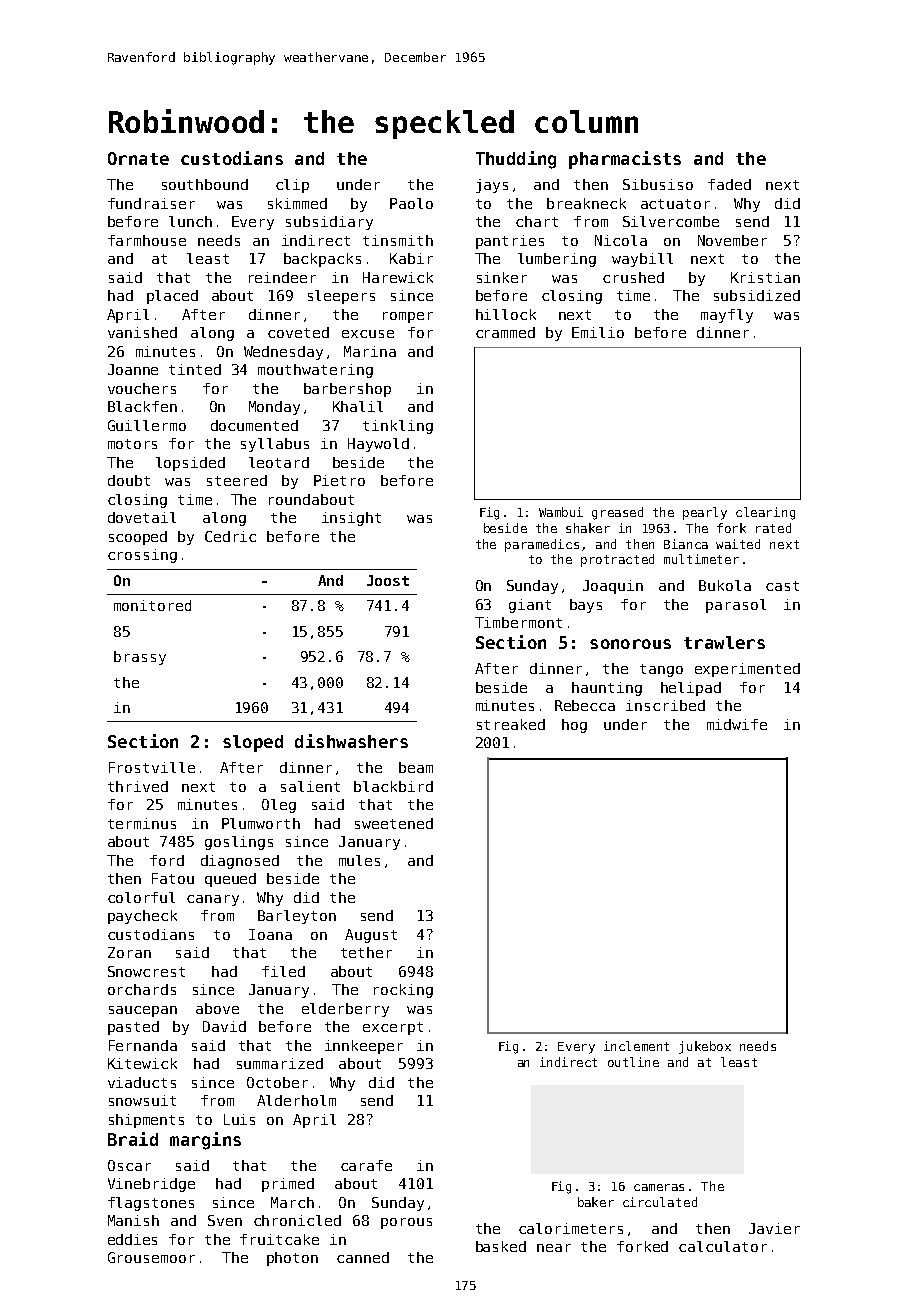 This screenshot has width=908, height=1316. I want to click on lumbering, so click(557, 260).
